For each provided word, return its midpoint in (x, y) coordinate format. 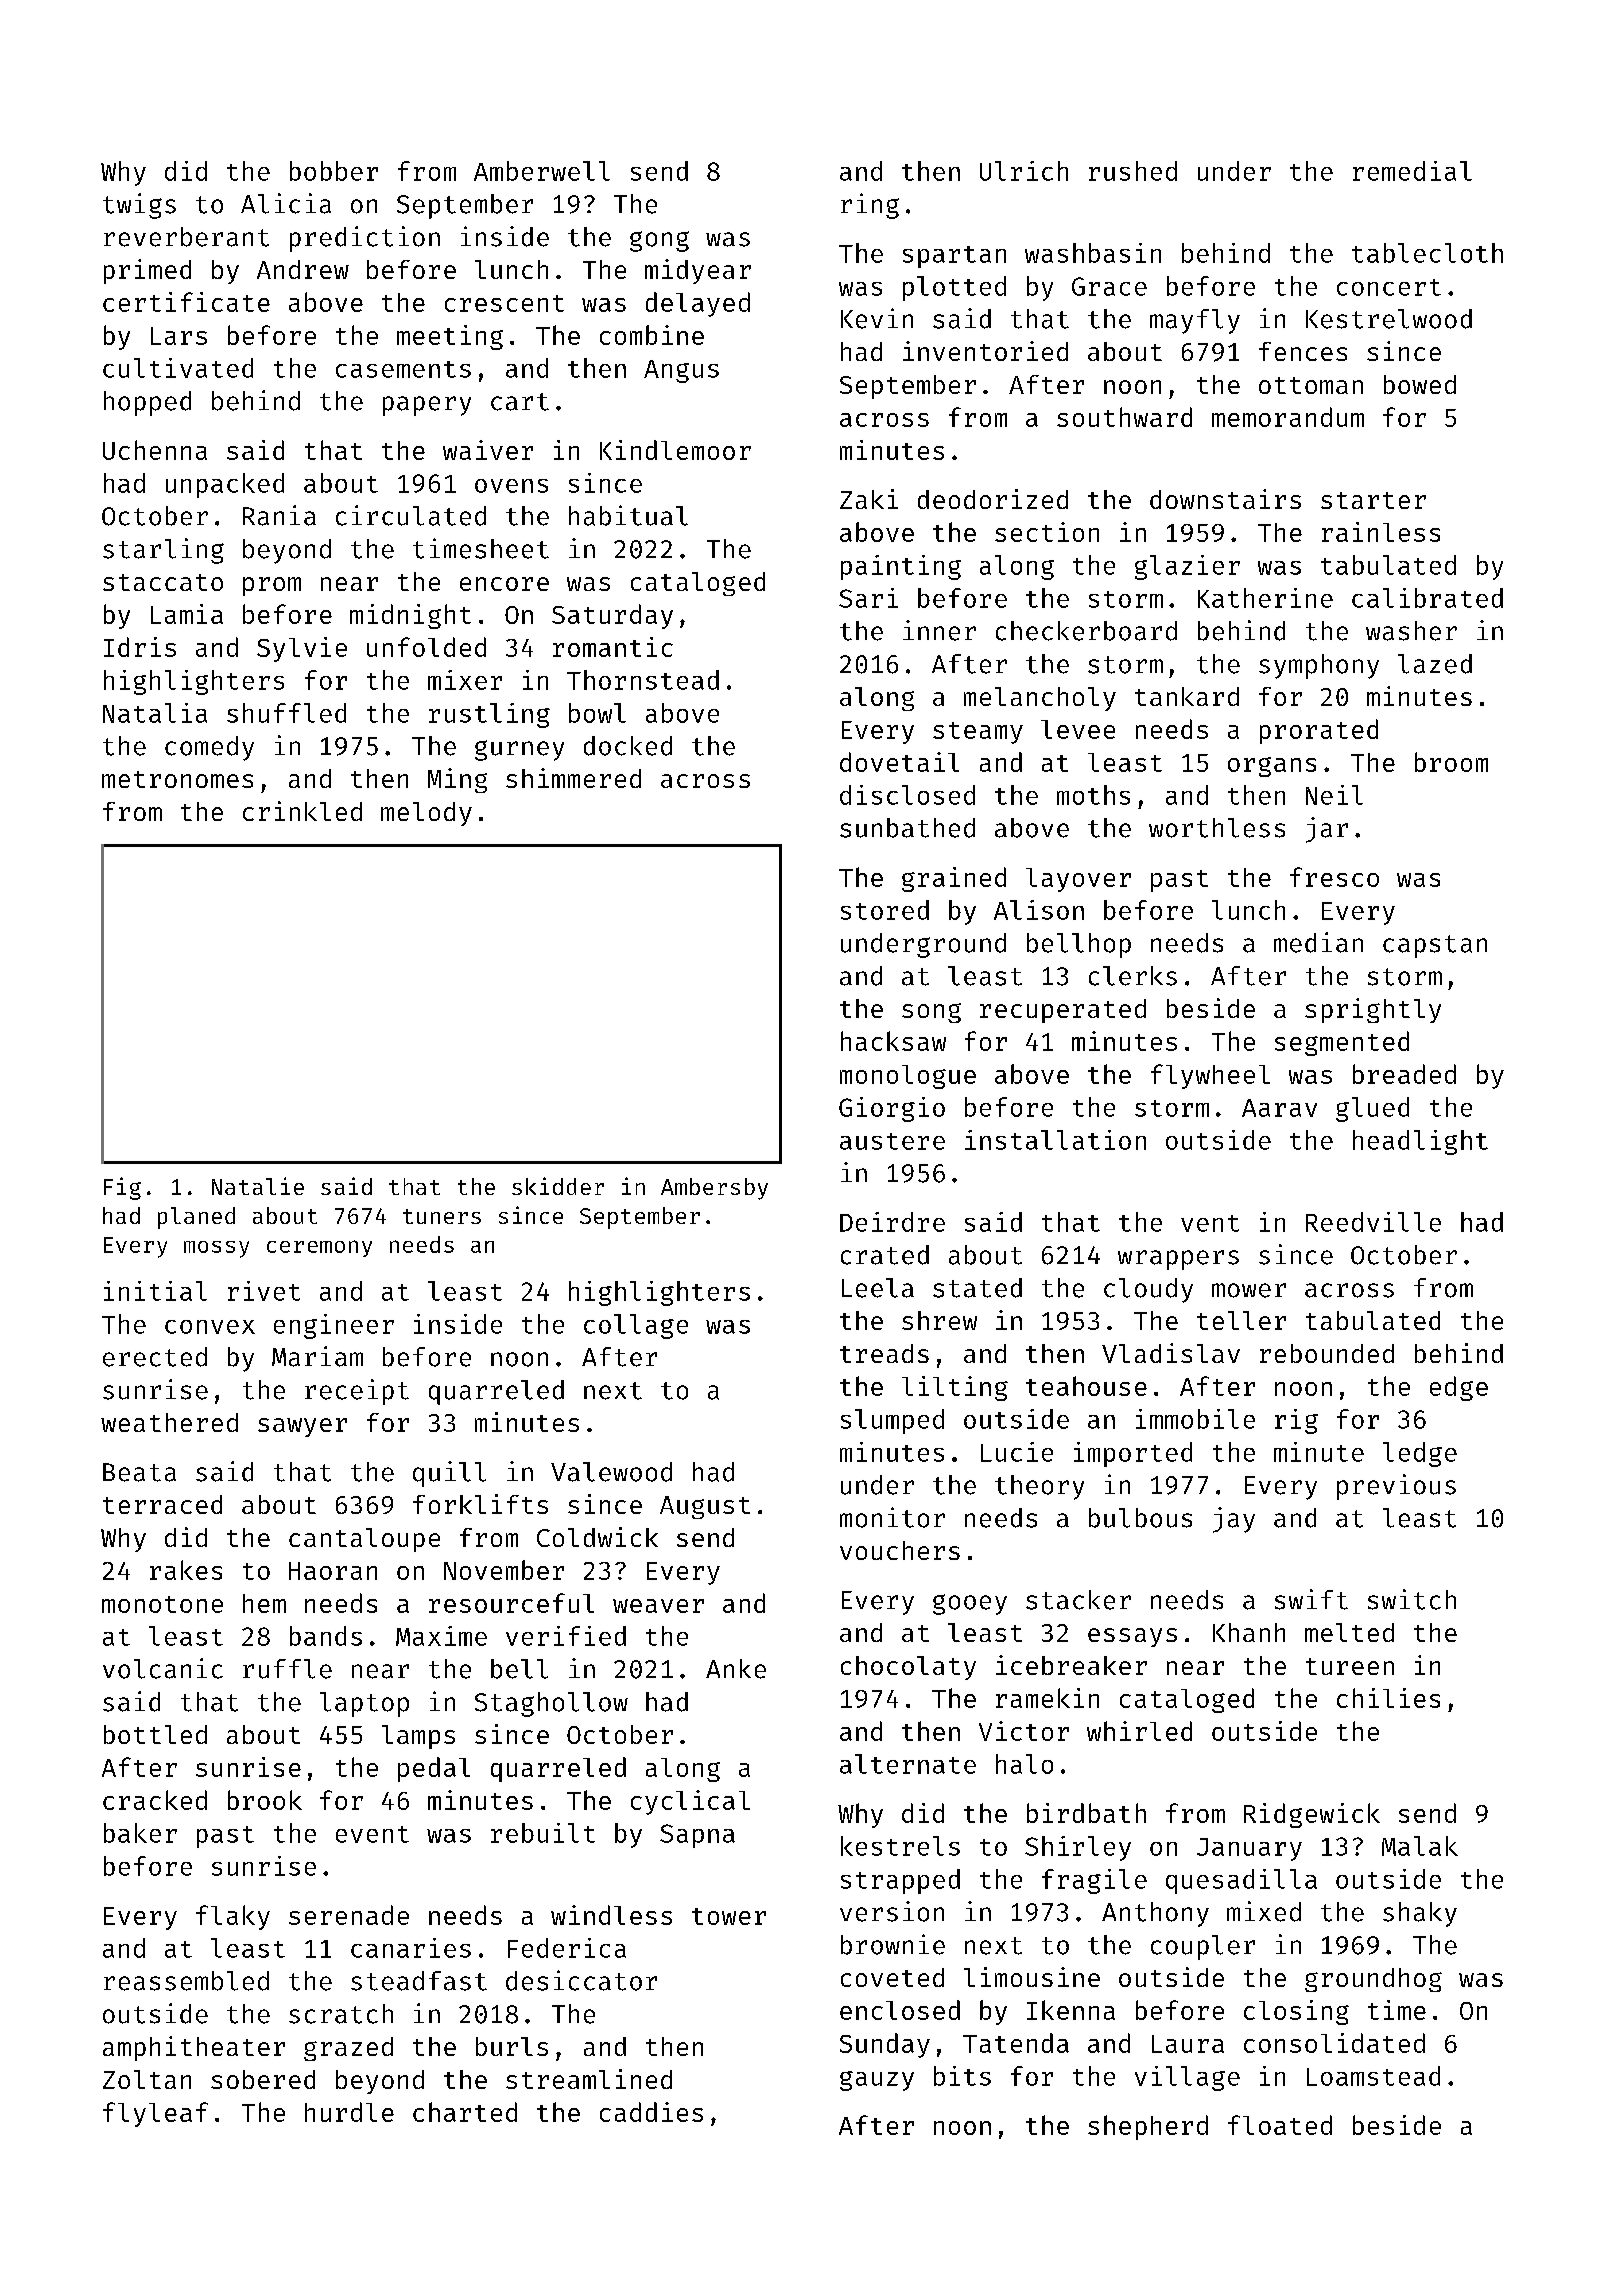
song (931, 1013)
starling (163, 551)
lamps (418, 1737)
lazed (1435, 664)
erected (155, 1357)
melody (426, 814)
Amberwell (542, 171)
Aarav (1279, 1108)
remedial (1412, 171)
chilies (1388, 1698)
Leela (878, 1288)
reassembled (186, 1981)
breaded (1404, 1074)
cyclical (690, 1802)
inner (939, 630)
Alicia (286, 203)
